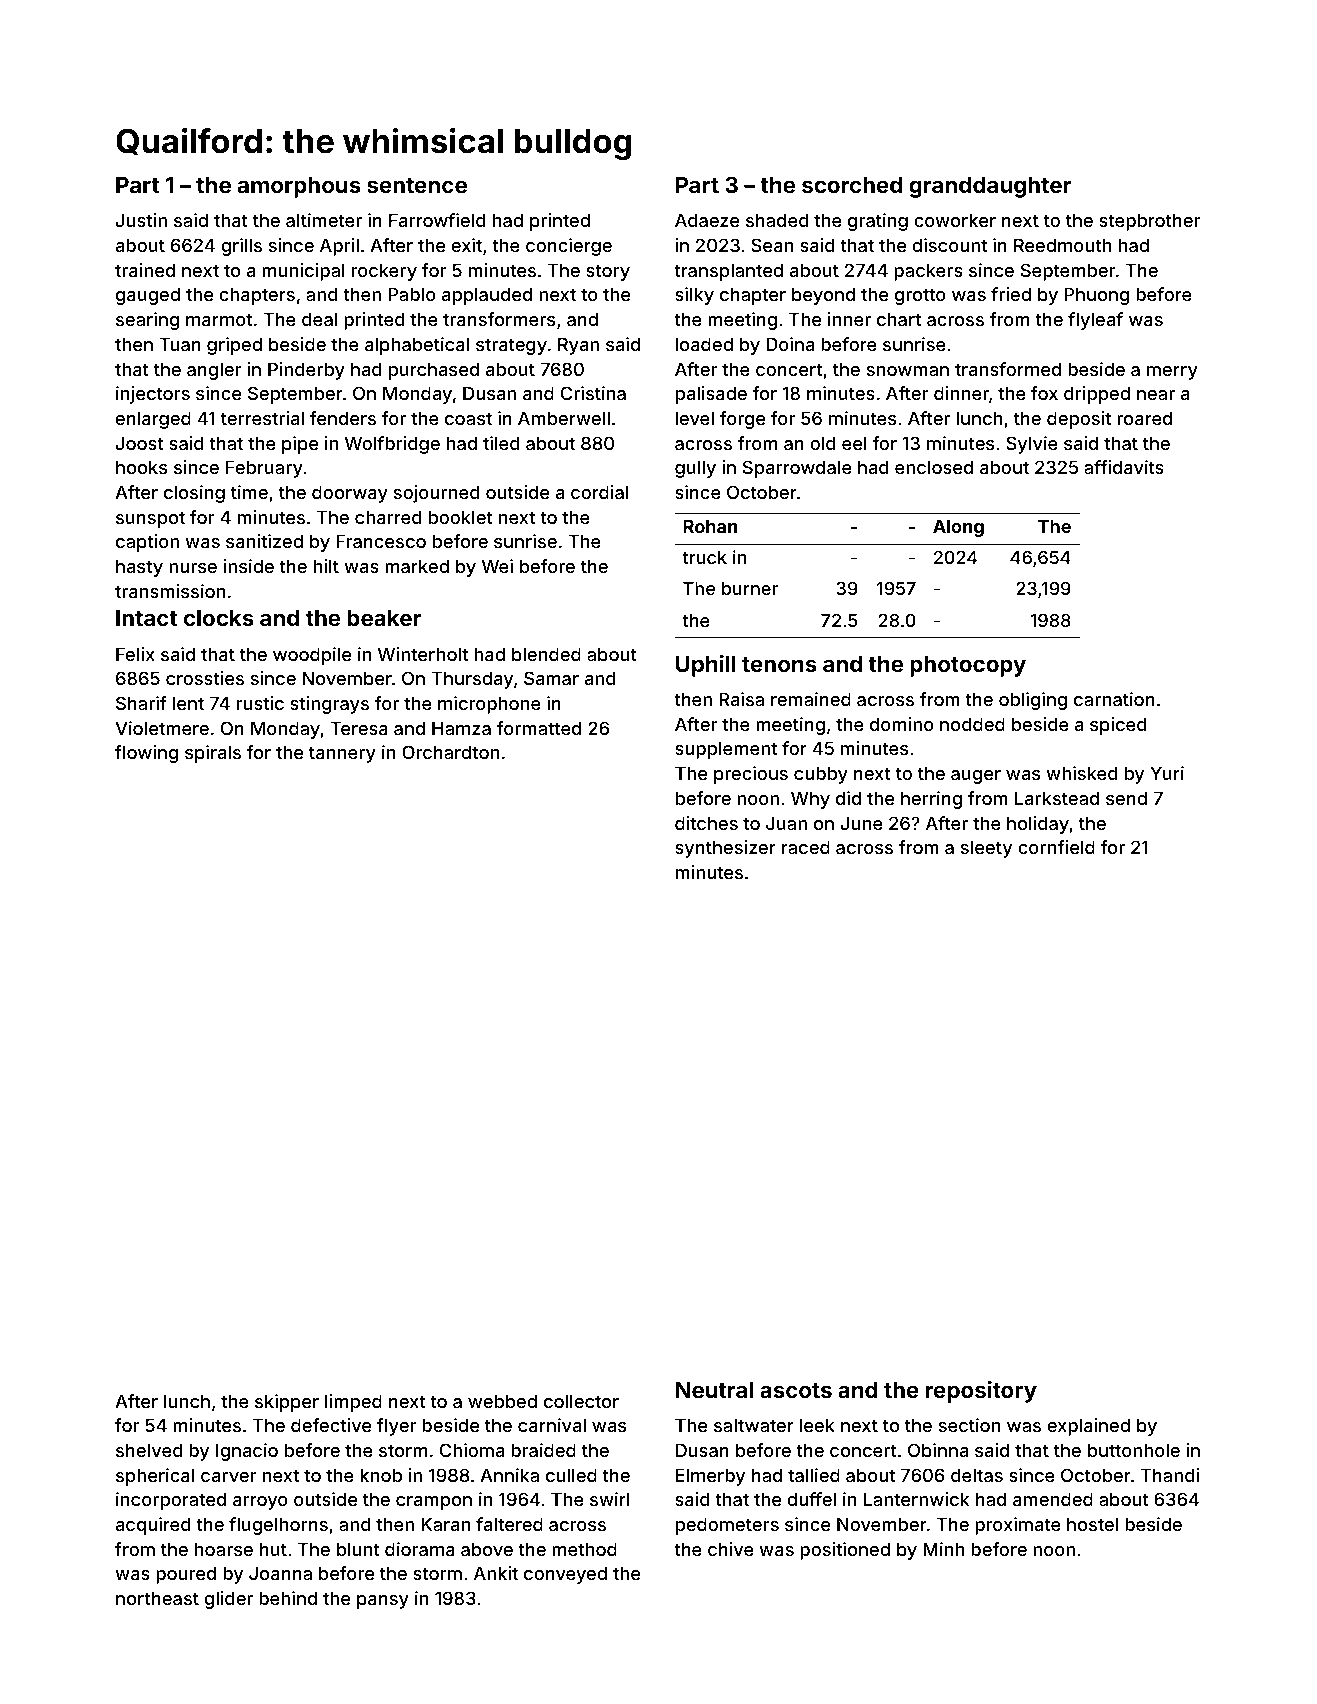  Describe the element at coordinates (714, 1390) in the page. I see `Neutral` at that location.
